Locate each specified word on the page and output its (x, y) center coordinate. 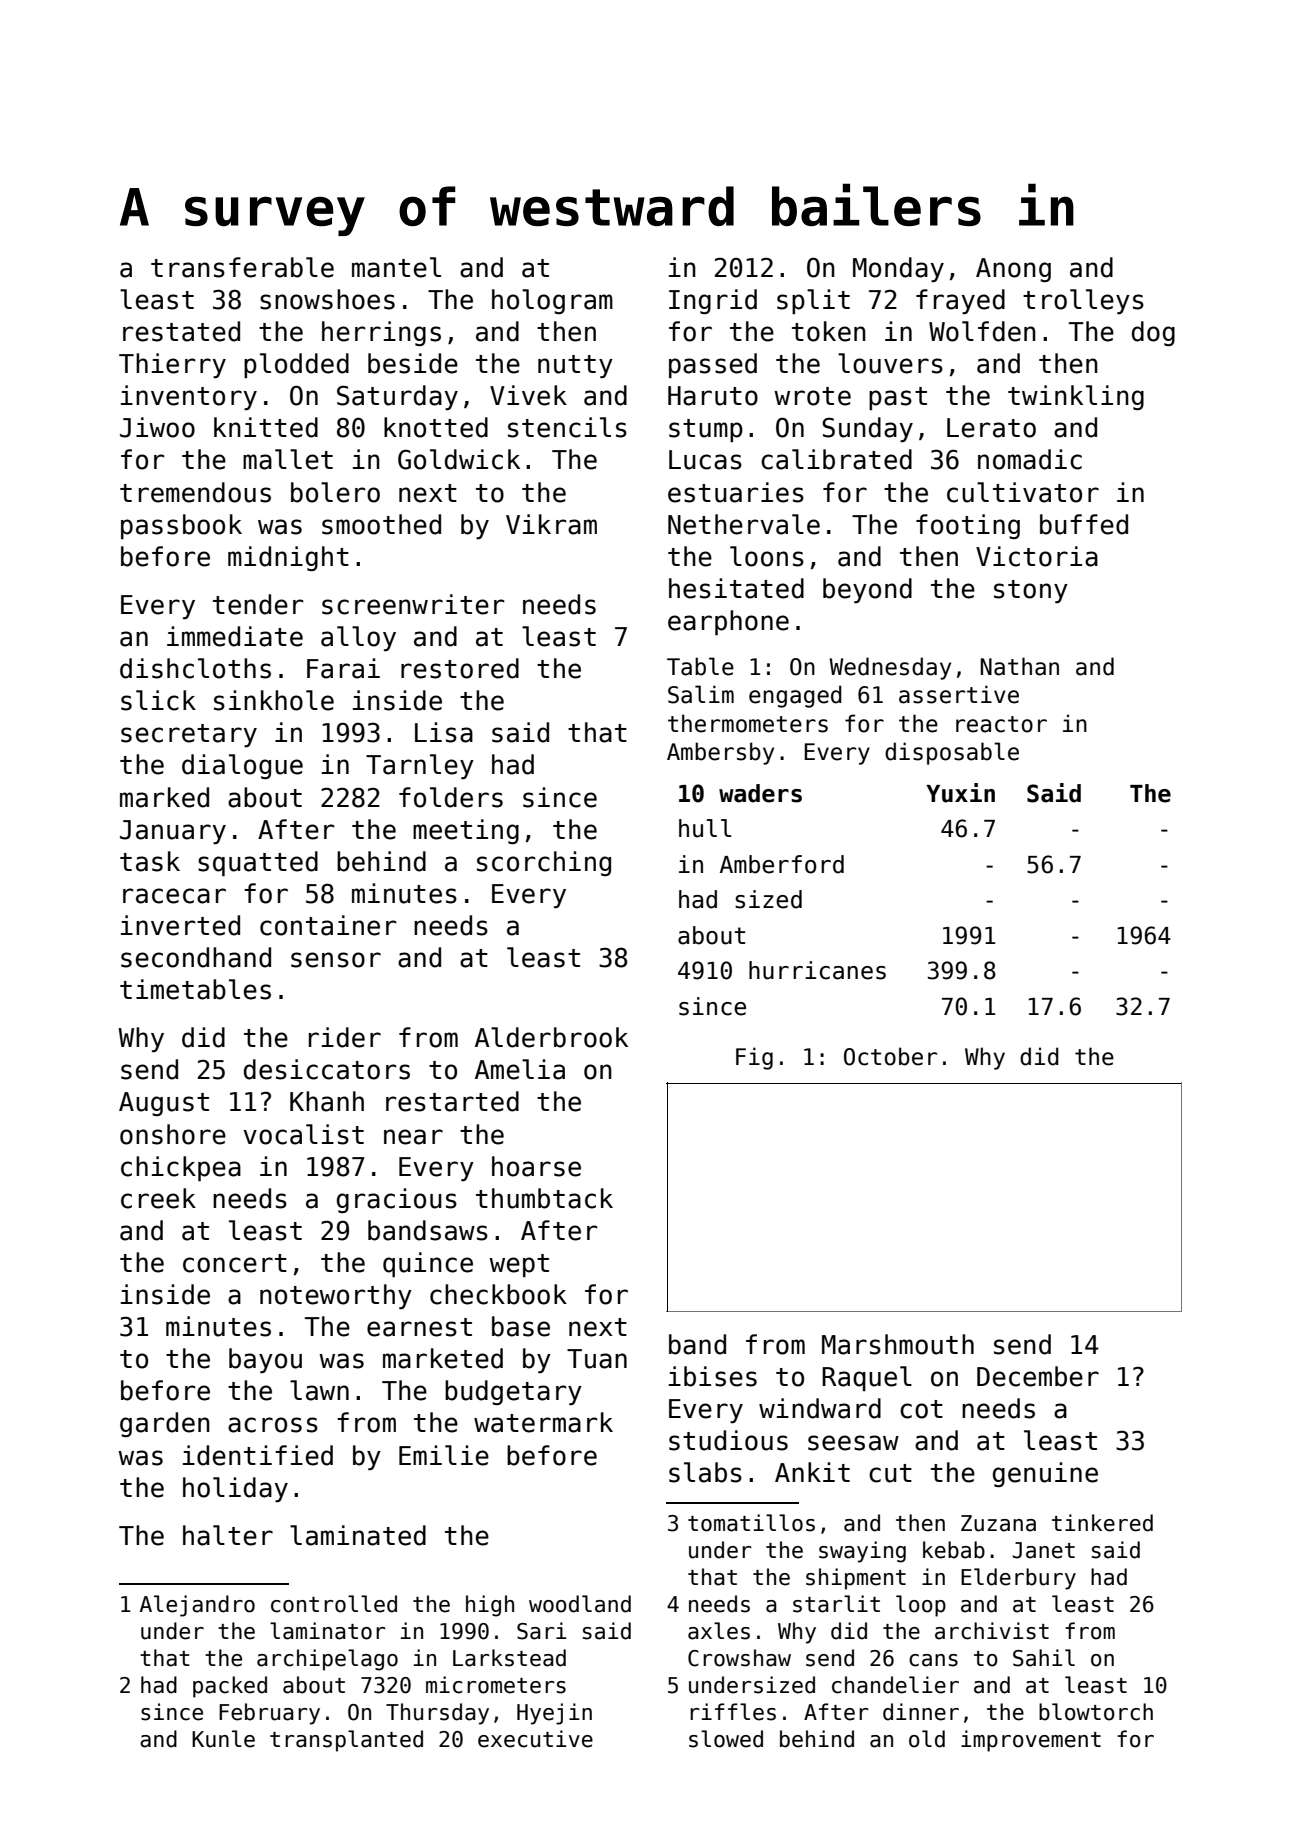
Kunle (223, 1739)
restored (460, 668)
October (890, 1056)
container (328, 925)
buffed (1084, 524)
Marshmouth (898, 1344)
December (1038, 1376)
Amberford (782, 864)
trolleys (1083, 301)
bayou (265, 1360)
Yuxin (960, 793)
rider (345, 1037)
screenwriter (413, 604)
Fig (754, 1058)
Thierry (172, 365)
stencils (567, 427)
